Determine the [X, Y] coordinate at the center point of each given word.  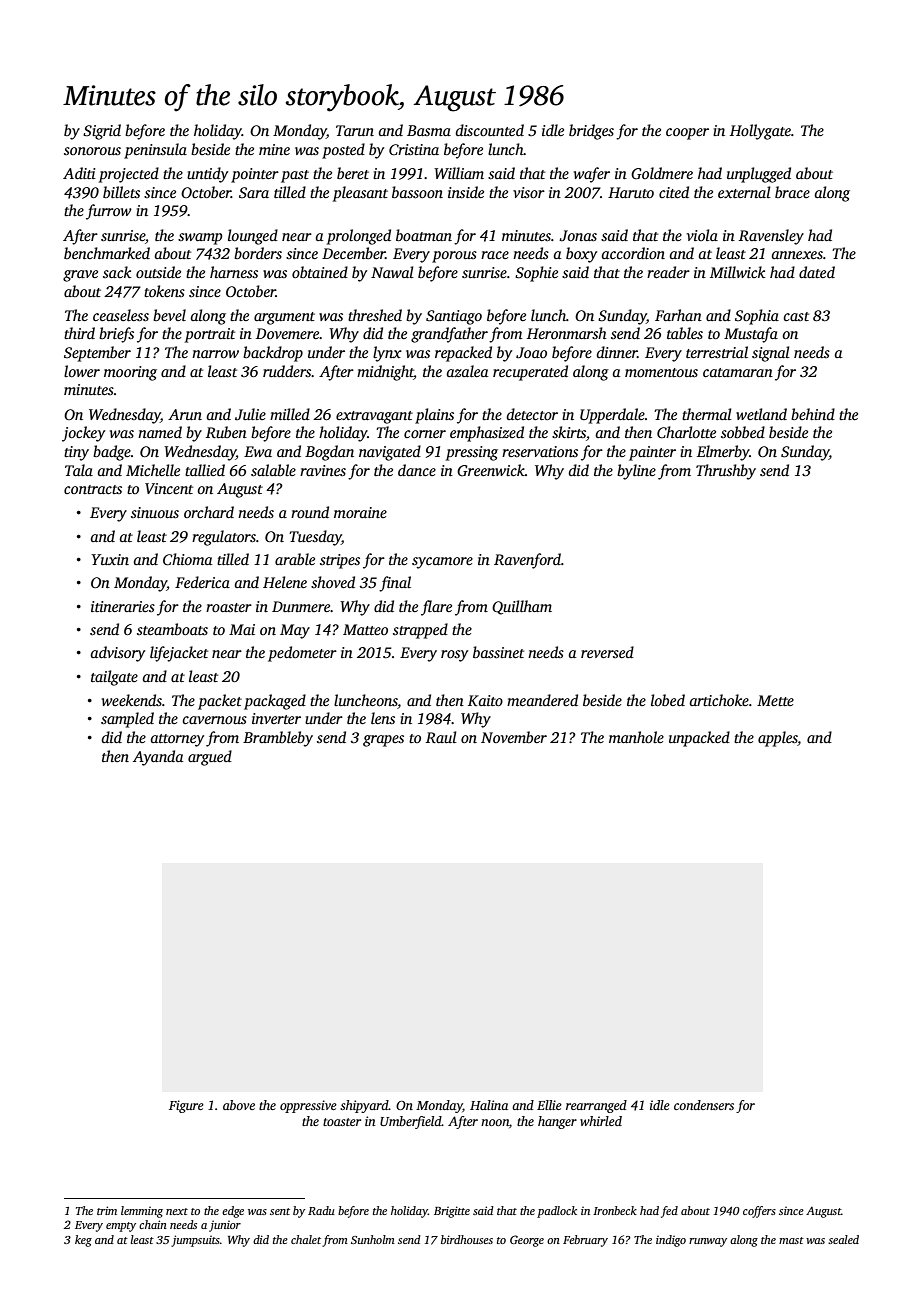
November [514, 737]
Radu [321, 1210]
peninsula [155, 151]
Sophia [757, 317]
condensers [704, 1105]
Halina [489, 1105]
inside [466, 192]
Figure [186, 1106]
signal [771, 354]
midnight [385, 373]
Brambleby [278, 739]
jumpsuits [195, 1241]
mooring [130, 373]
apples [778, 739]
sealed [843, 1239]
